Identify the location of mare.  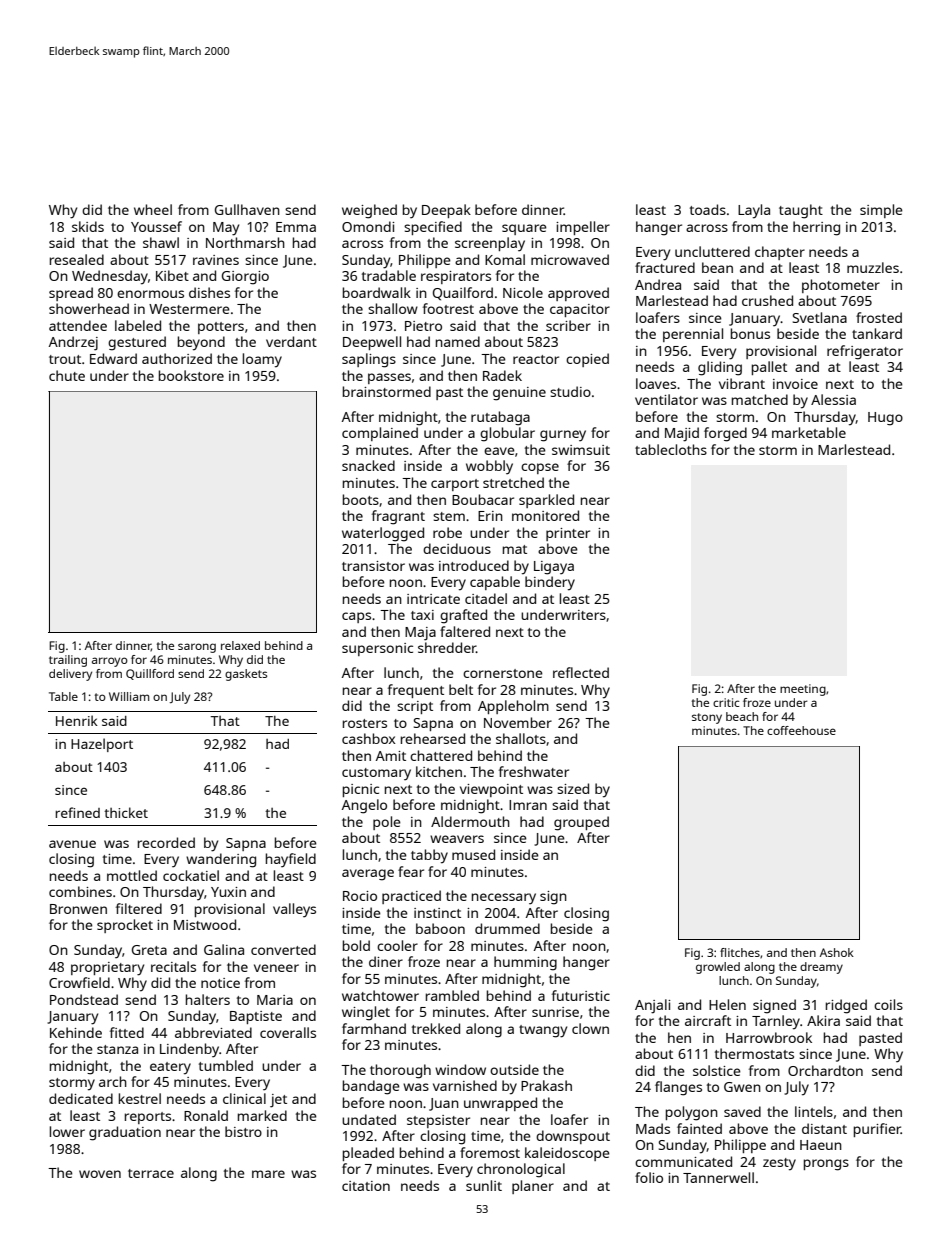
(268, 1174).
